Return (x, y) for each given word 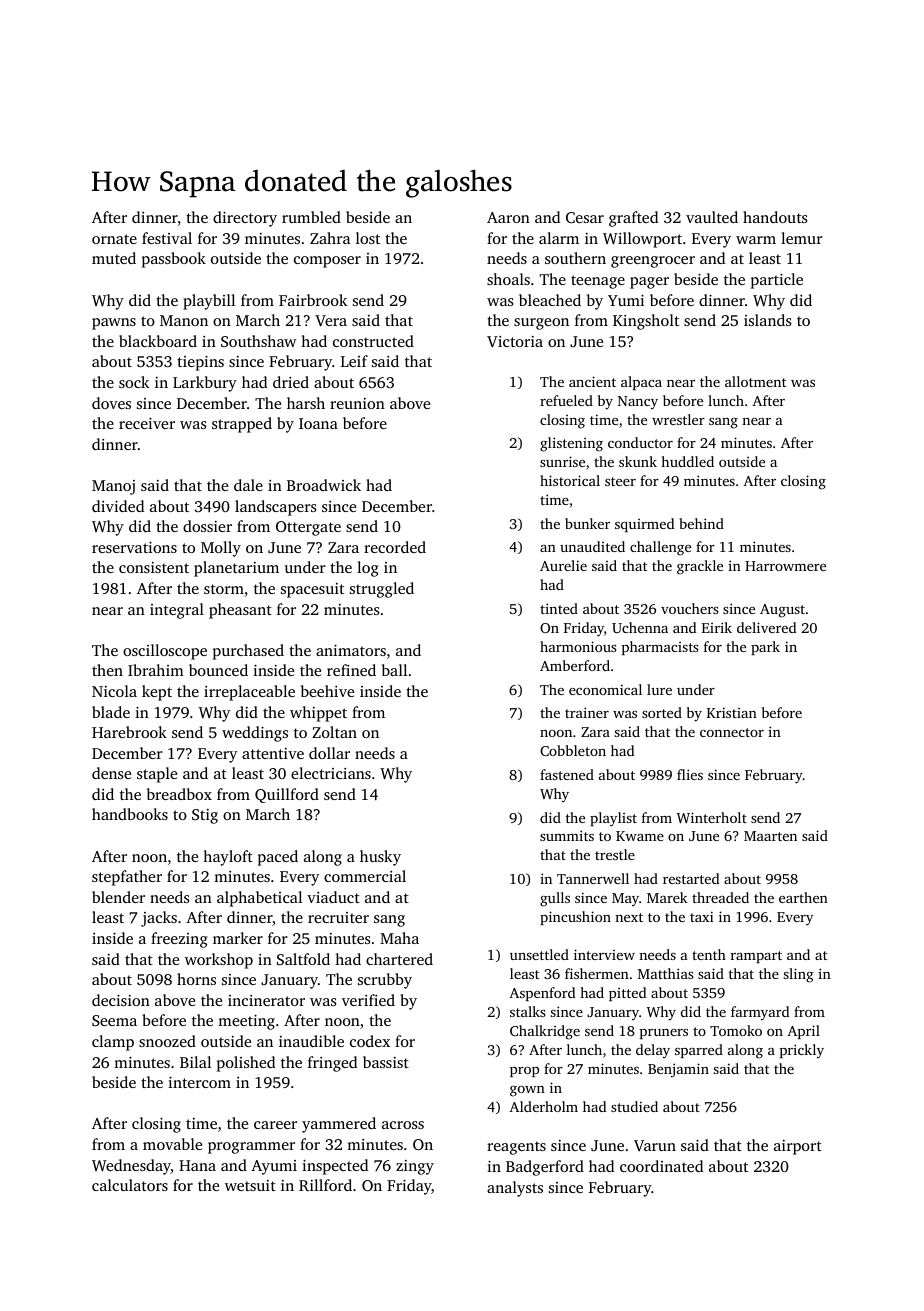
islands (768, 320)
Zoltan (334, 732)
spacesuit (312, 590)
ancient (592, 381)
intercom (199, 1082)
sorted (662, 712)
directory (245, 219)
